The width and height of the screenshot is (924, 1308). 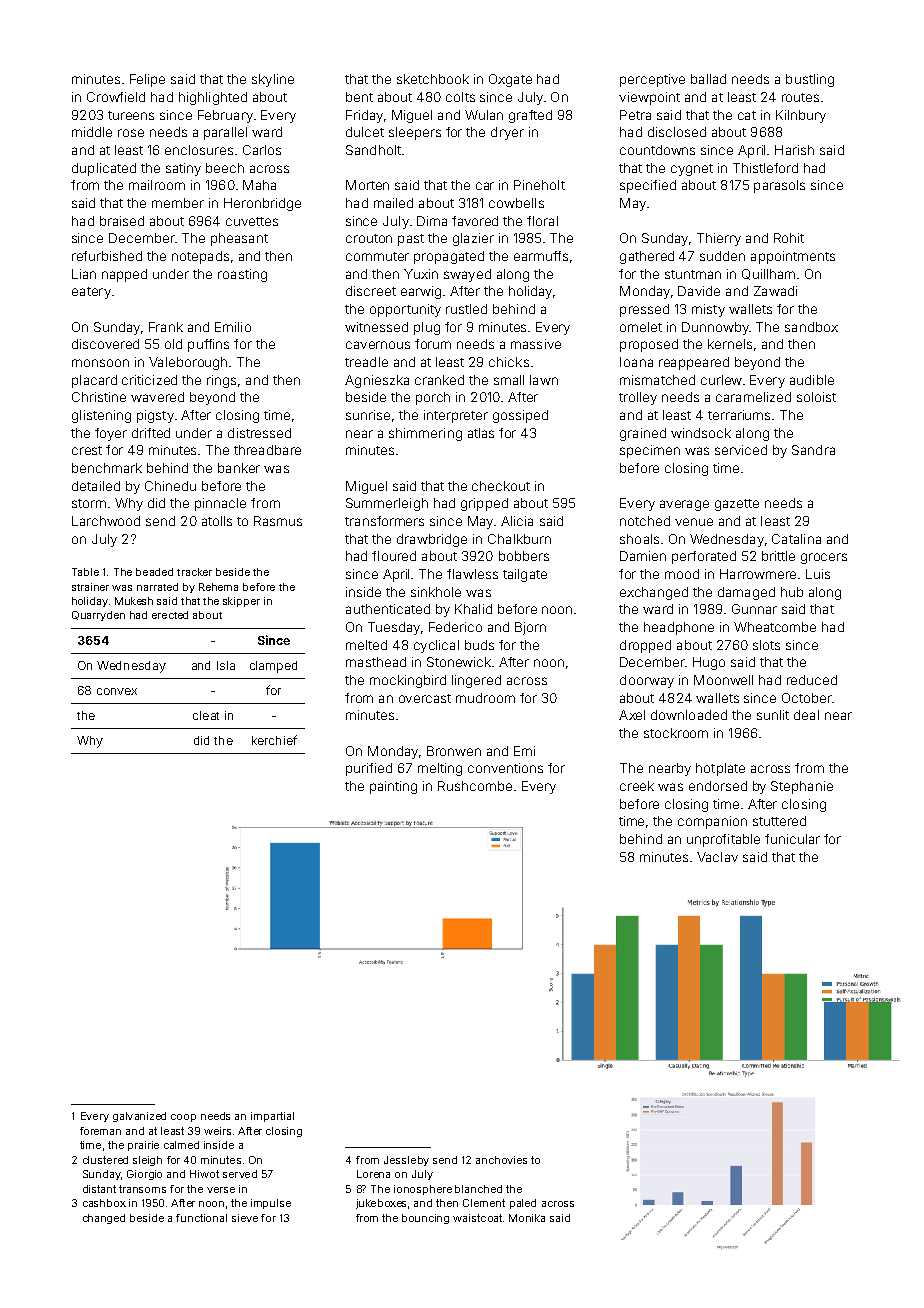 What do you see at coordinates (194, 572) in the screenshot?
I see `tracker` at bounding box center [194, 572].
